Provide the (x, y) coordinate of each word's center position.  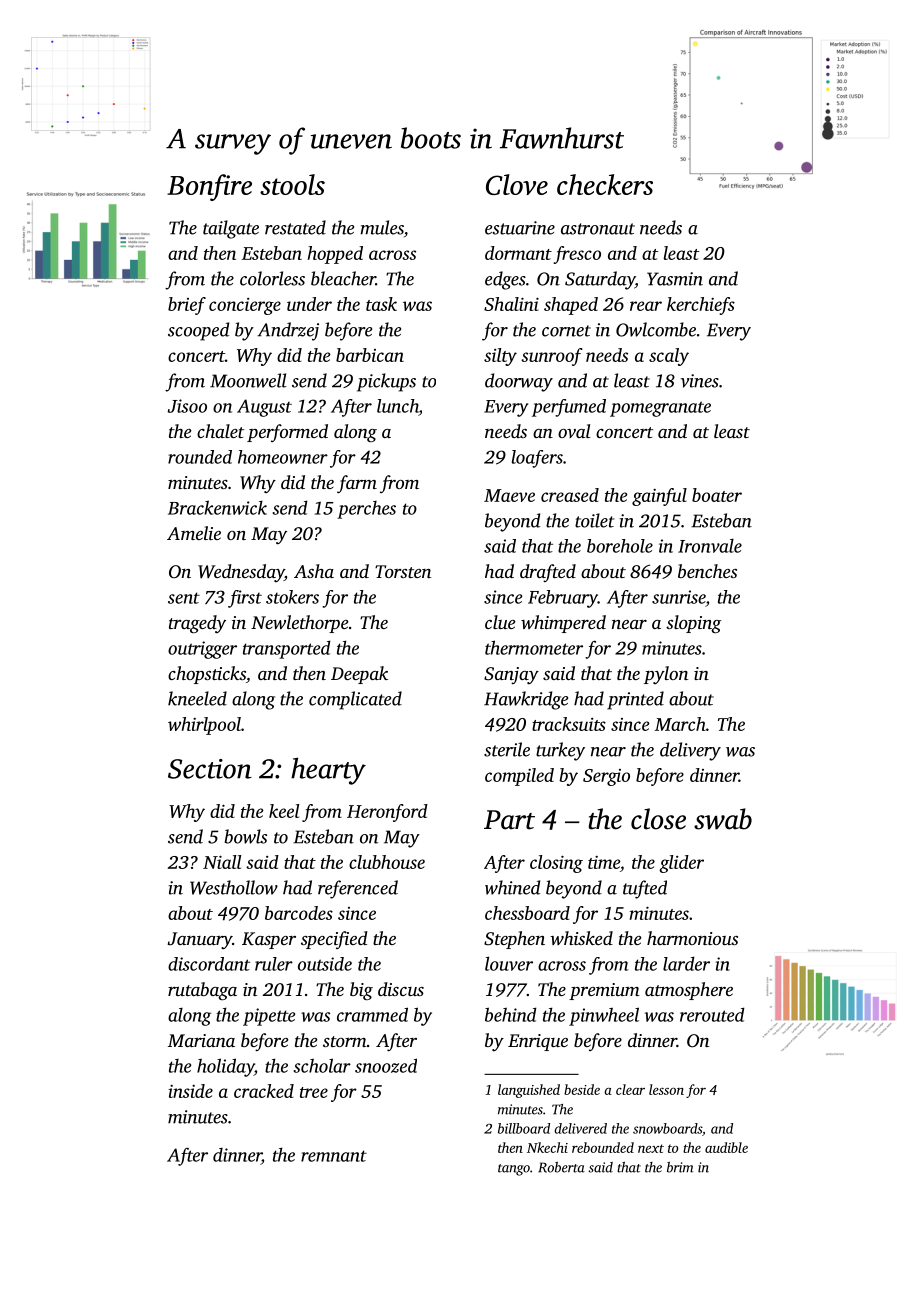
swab (723, 819)
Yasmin (675, 279)
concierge (245, 306)
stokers (292, 597)
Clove (517, 184)
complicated (355, 700)
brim (680, 1167)
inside (190, 1091)
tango (514, 1170)
